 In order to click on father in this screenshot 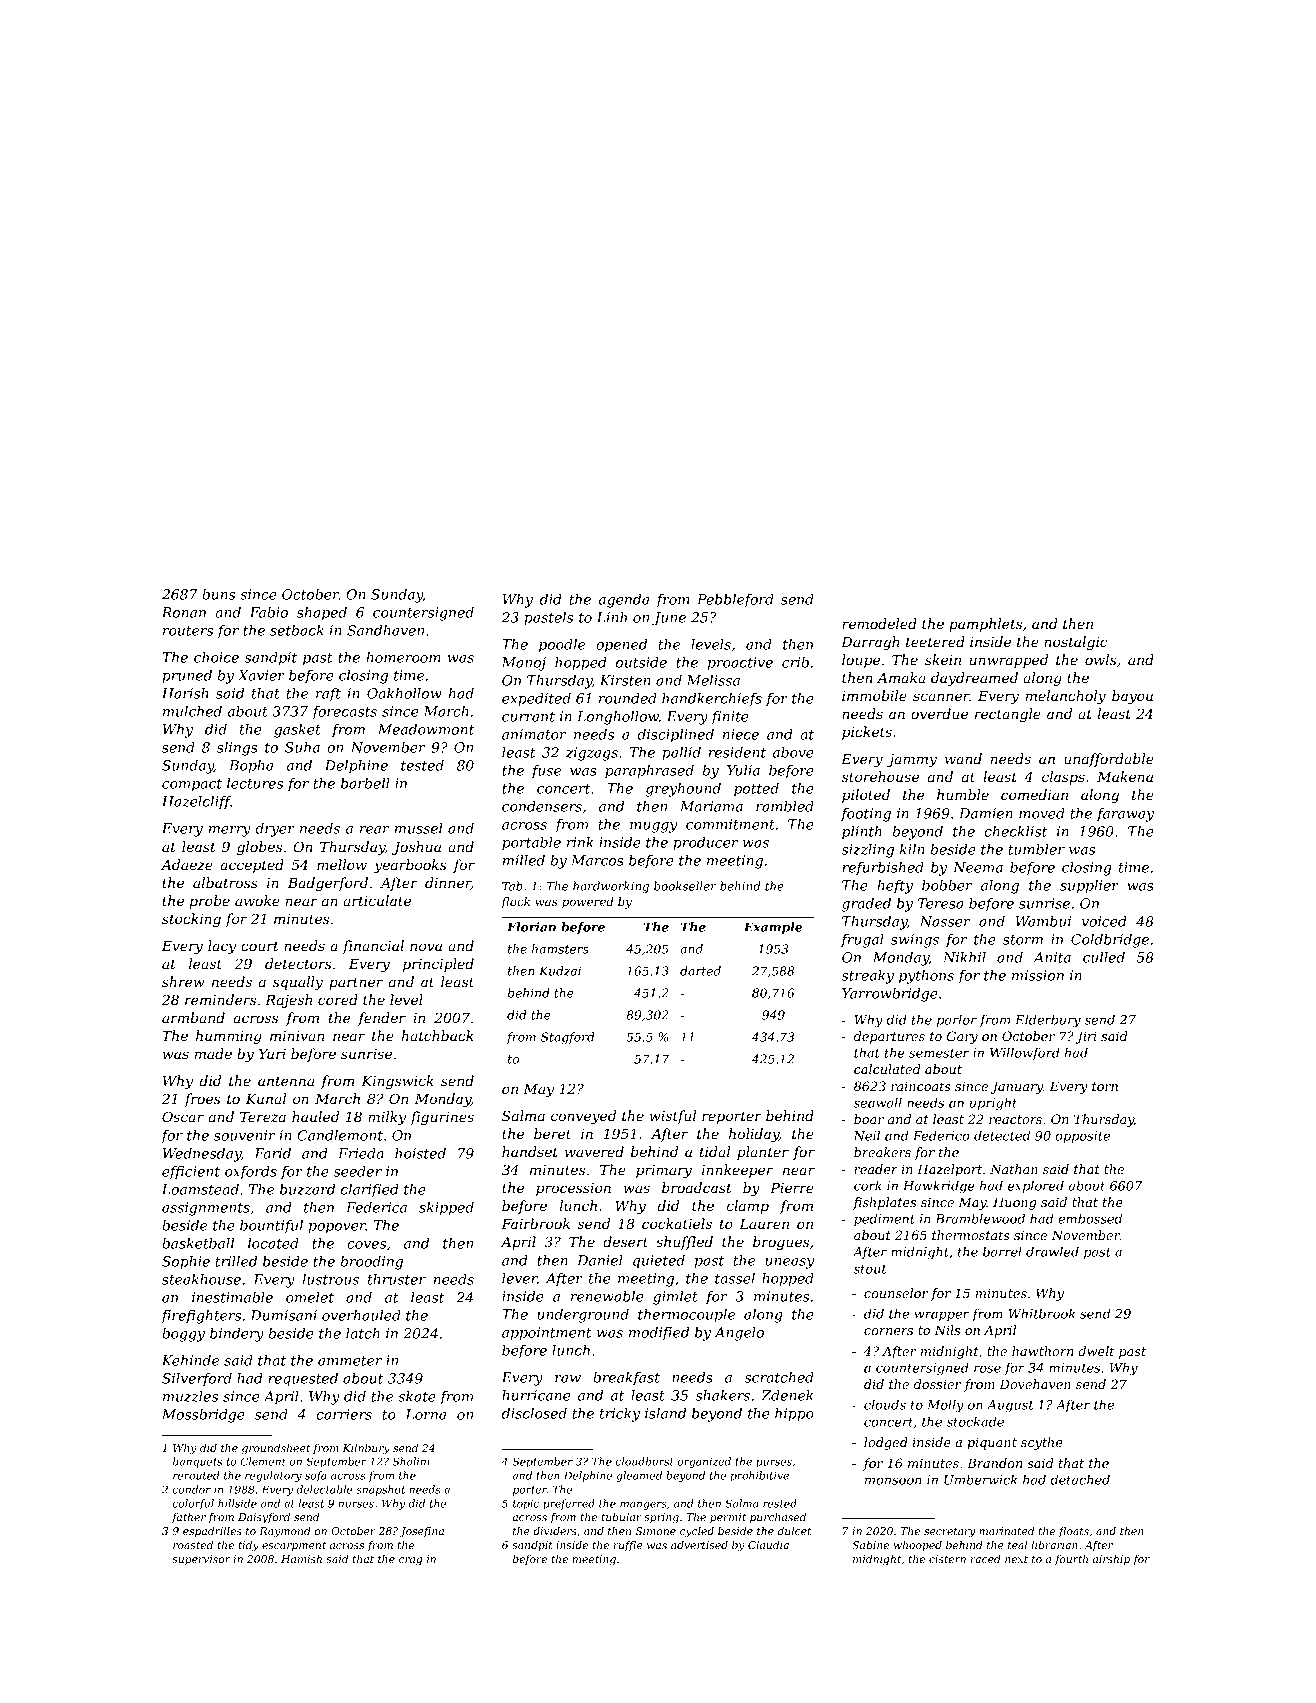, I will do `click(189, 1518)`.
